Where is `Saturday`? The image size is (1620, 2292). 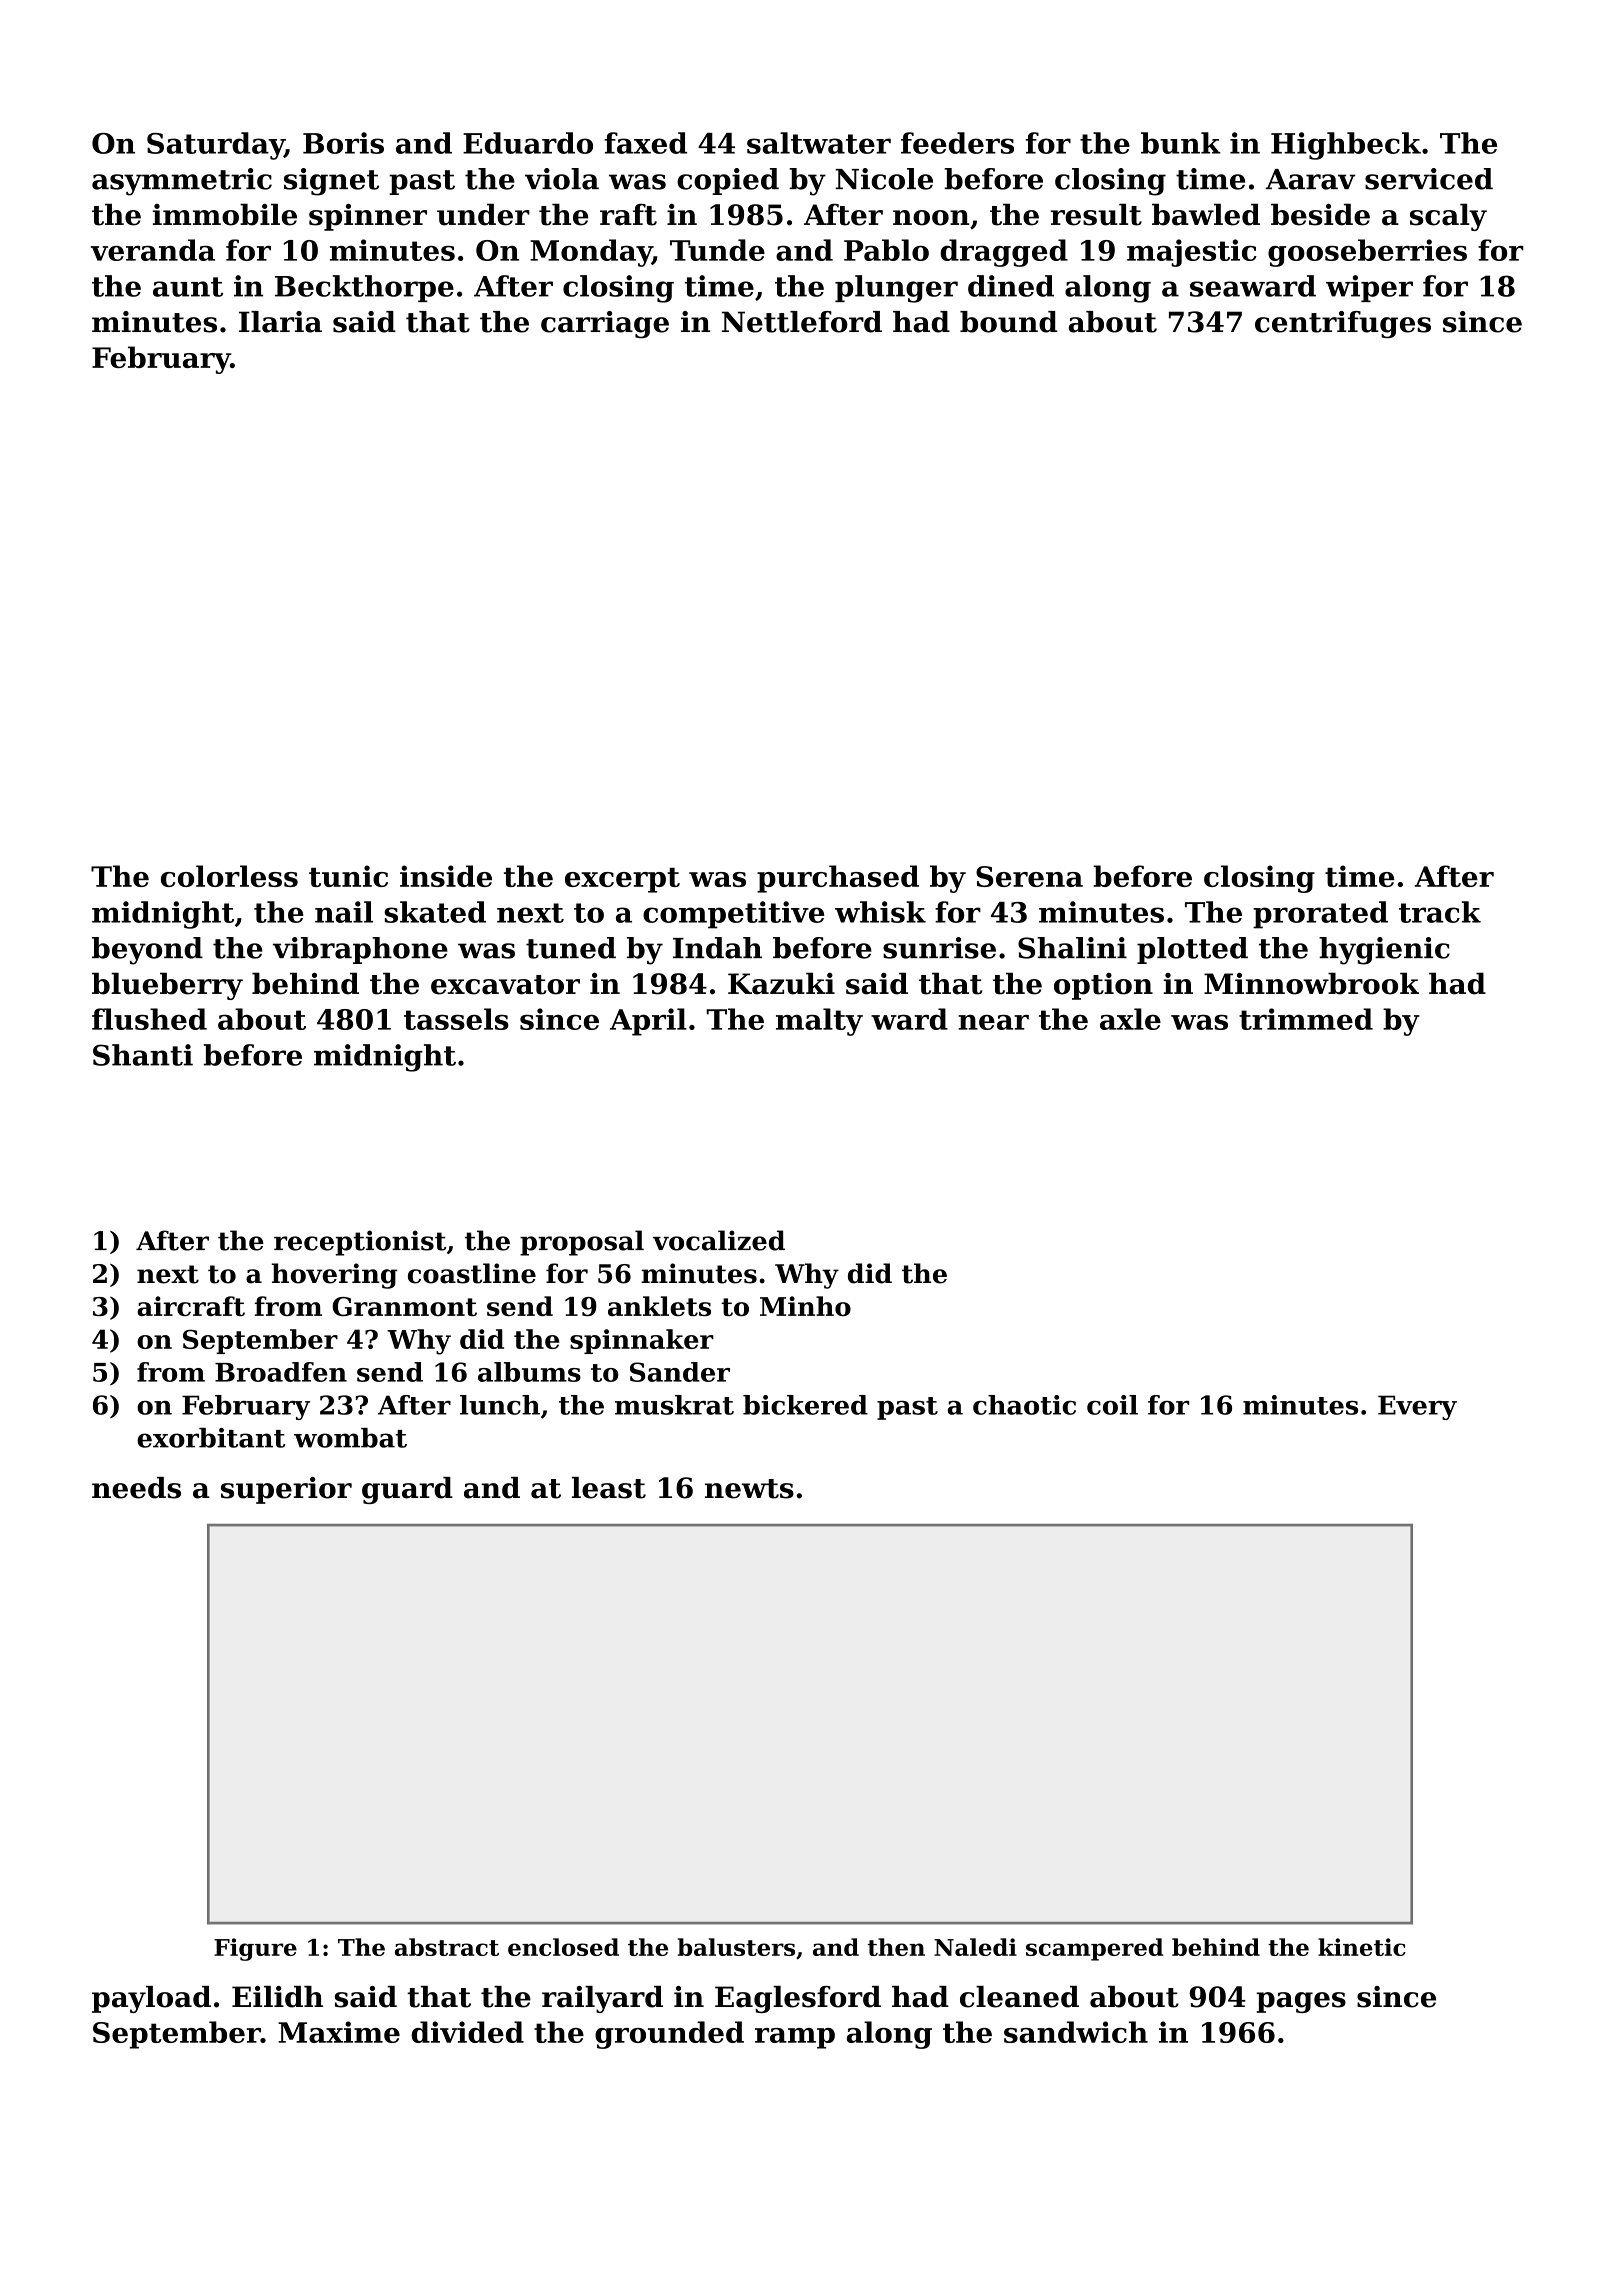
Saturday is located at coordinates (215, 146).
